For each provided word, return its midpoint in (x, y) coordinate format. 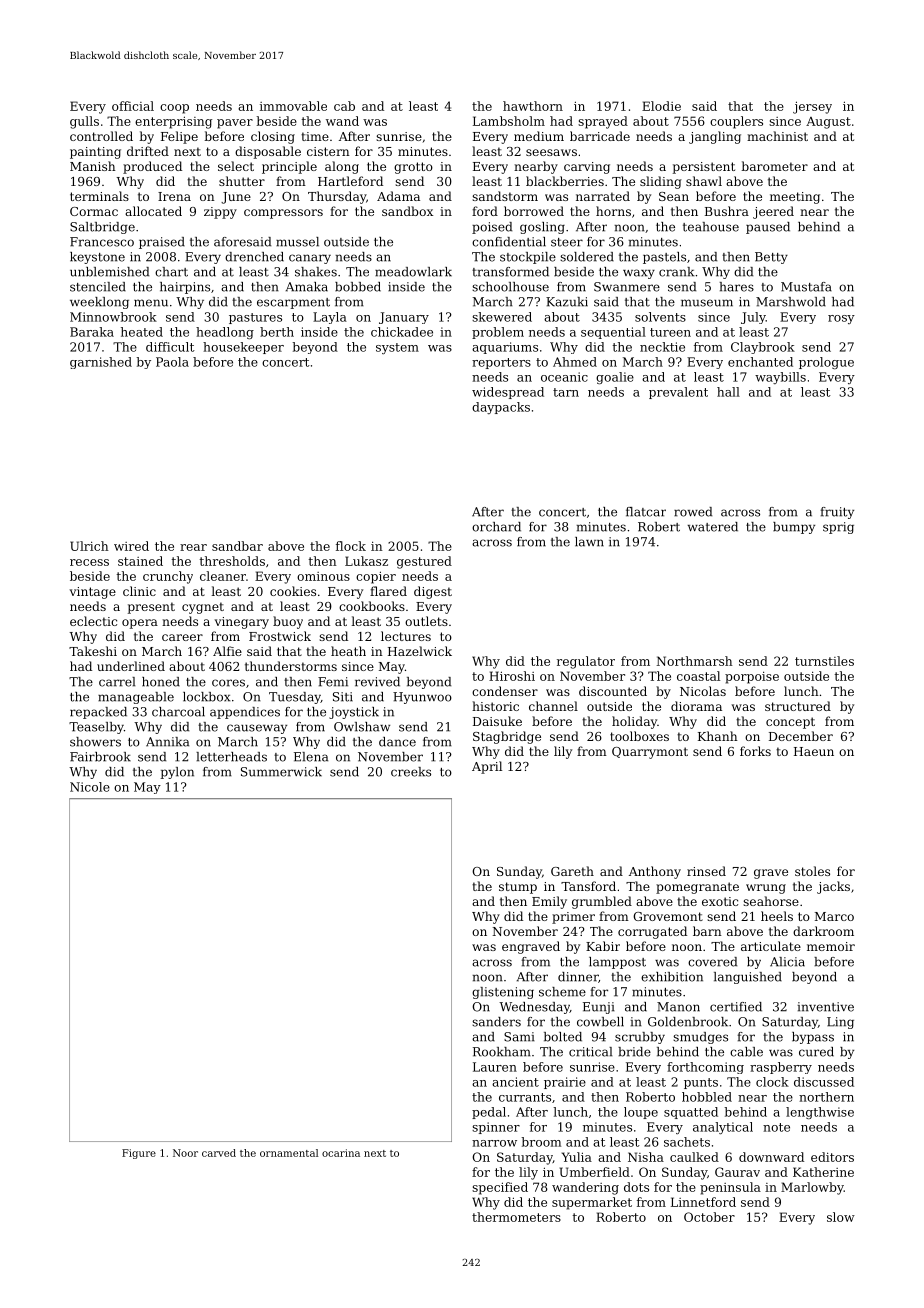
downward (771, 1157)
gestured (424, 562)
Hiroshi (512, 676)
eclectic (93, 621)
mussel (297, 242)
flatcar (646, 512)
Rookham (502, 1052)
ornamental (289, 1153)
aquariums (505, 348)
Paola (172, 362)
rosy (841, 319)
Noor (185, 1153)
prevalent (678, 393)
